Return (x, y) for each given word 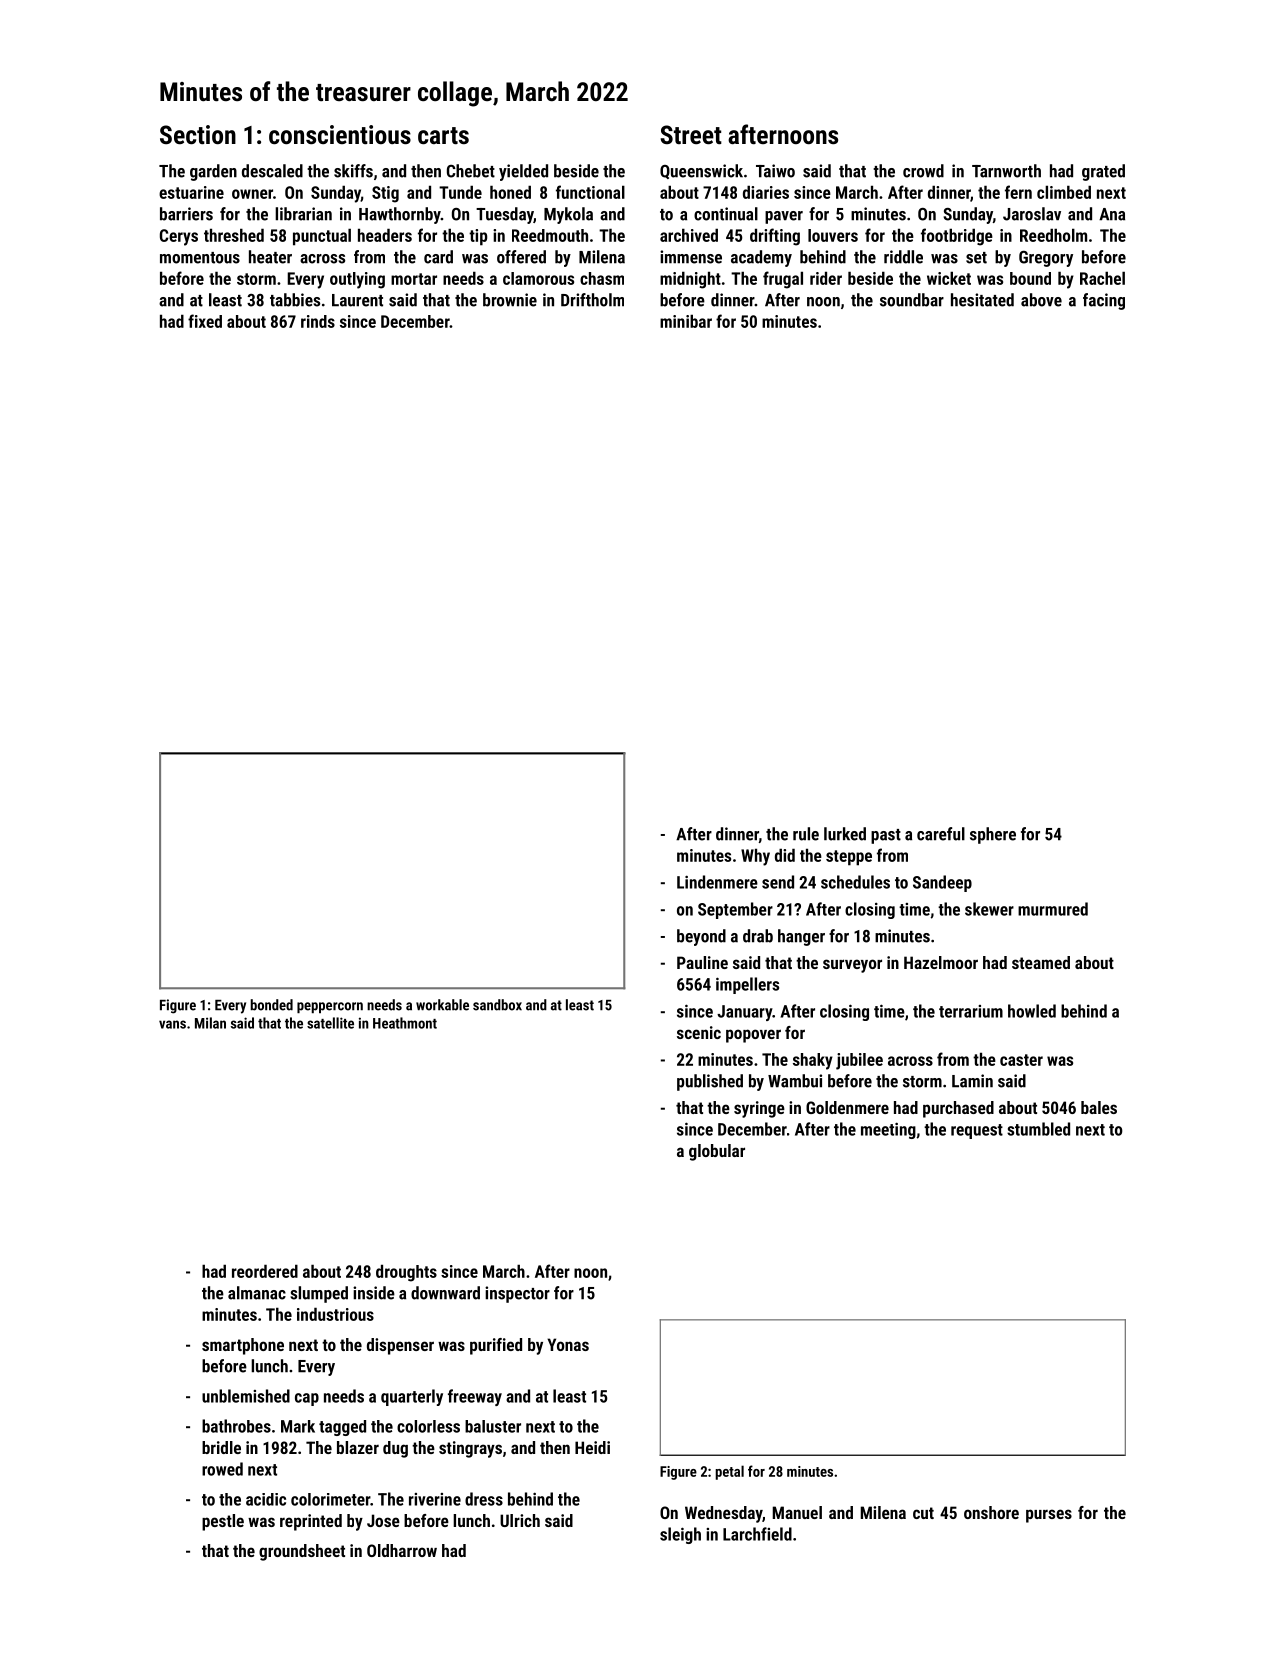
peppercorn (330, 1007)
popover (753, 1036)
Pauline (702, 962)
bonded (271, 1005)
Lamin (972, 1081)
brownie (510, 300)
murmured (1053, 909)
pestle (223, 1522)
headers (385, 235)
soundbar (912, 300)
